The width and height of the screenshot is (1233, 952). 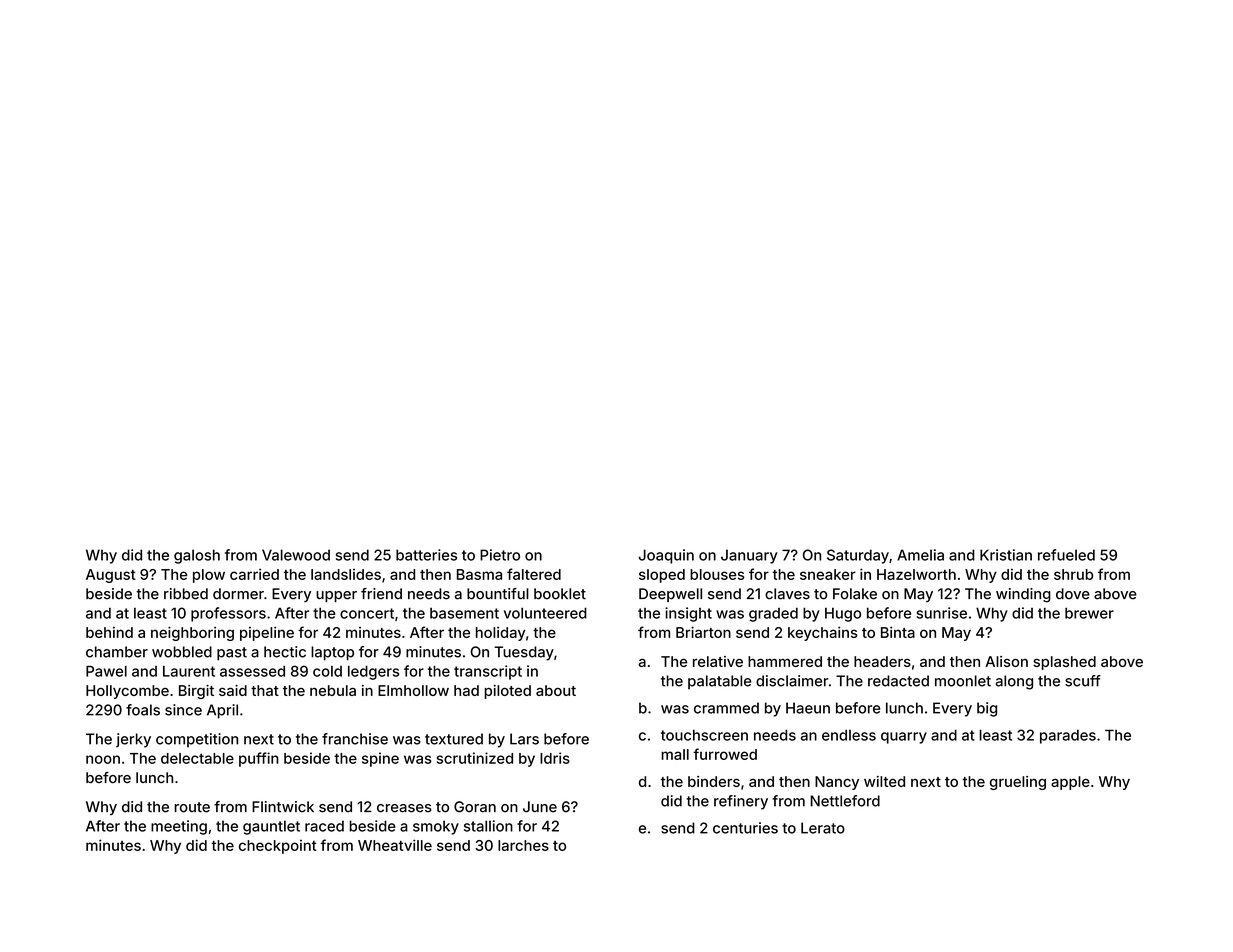 What do you see at coordinates (1070, 783) in the screenshot?
I see `apple` at bounding box center [1070, 783].
